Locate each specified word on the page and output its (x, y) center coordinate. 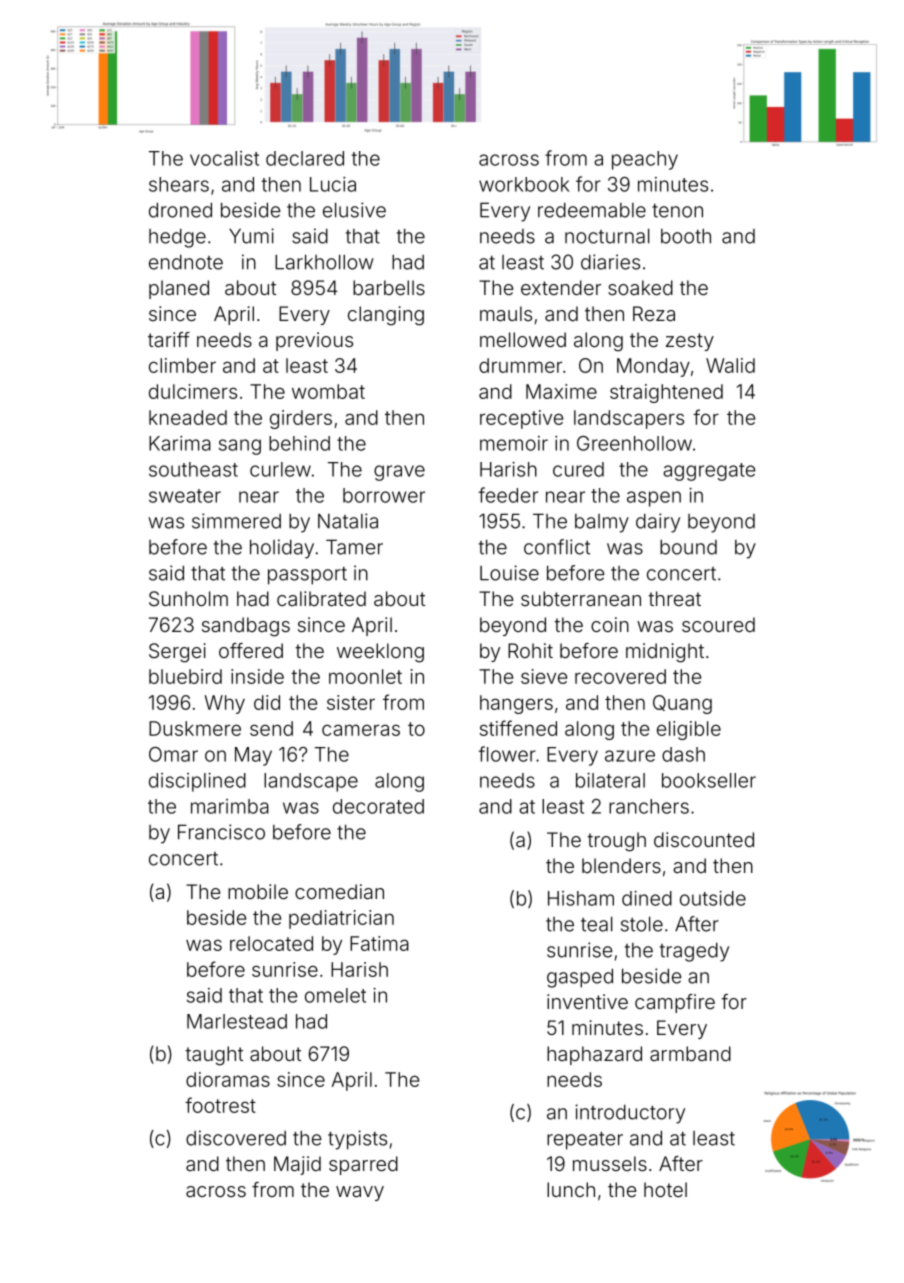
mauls (506, 313)
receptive (521, 419)
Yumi (251, 236)
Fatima (379, 943)
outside (713, 898)
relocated (271, 943)
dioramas (228, 1079)
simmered (236, 521)
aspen (654, 499)
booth (686, 236)
